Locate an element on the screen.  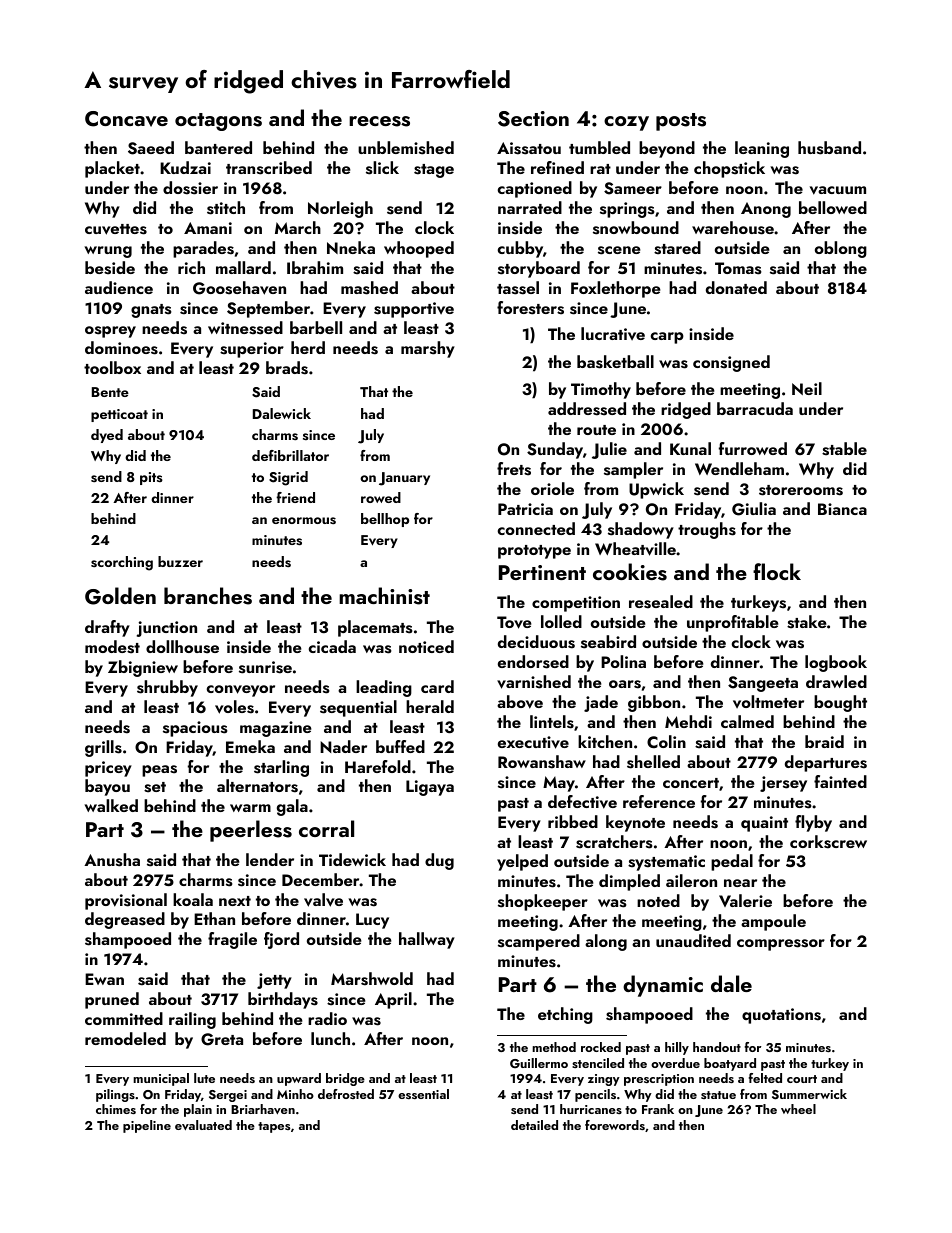
pipeline is located at coordinates (147, 1126).
